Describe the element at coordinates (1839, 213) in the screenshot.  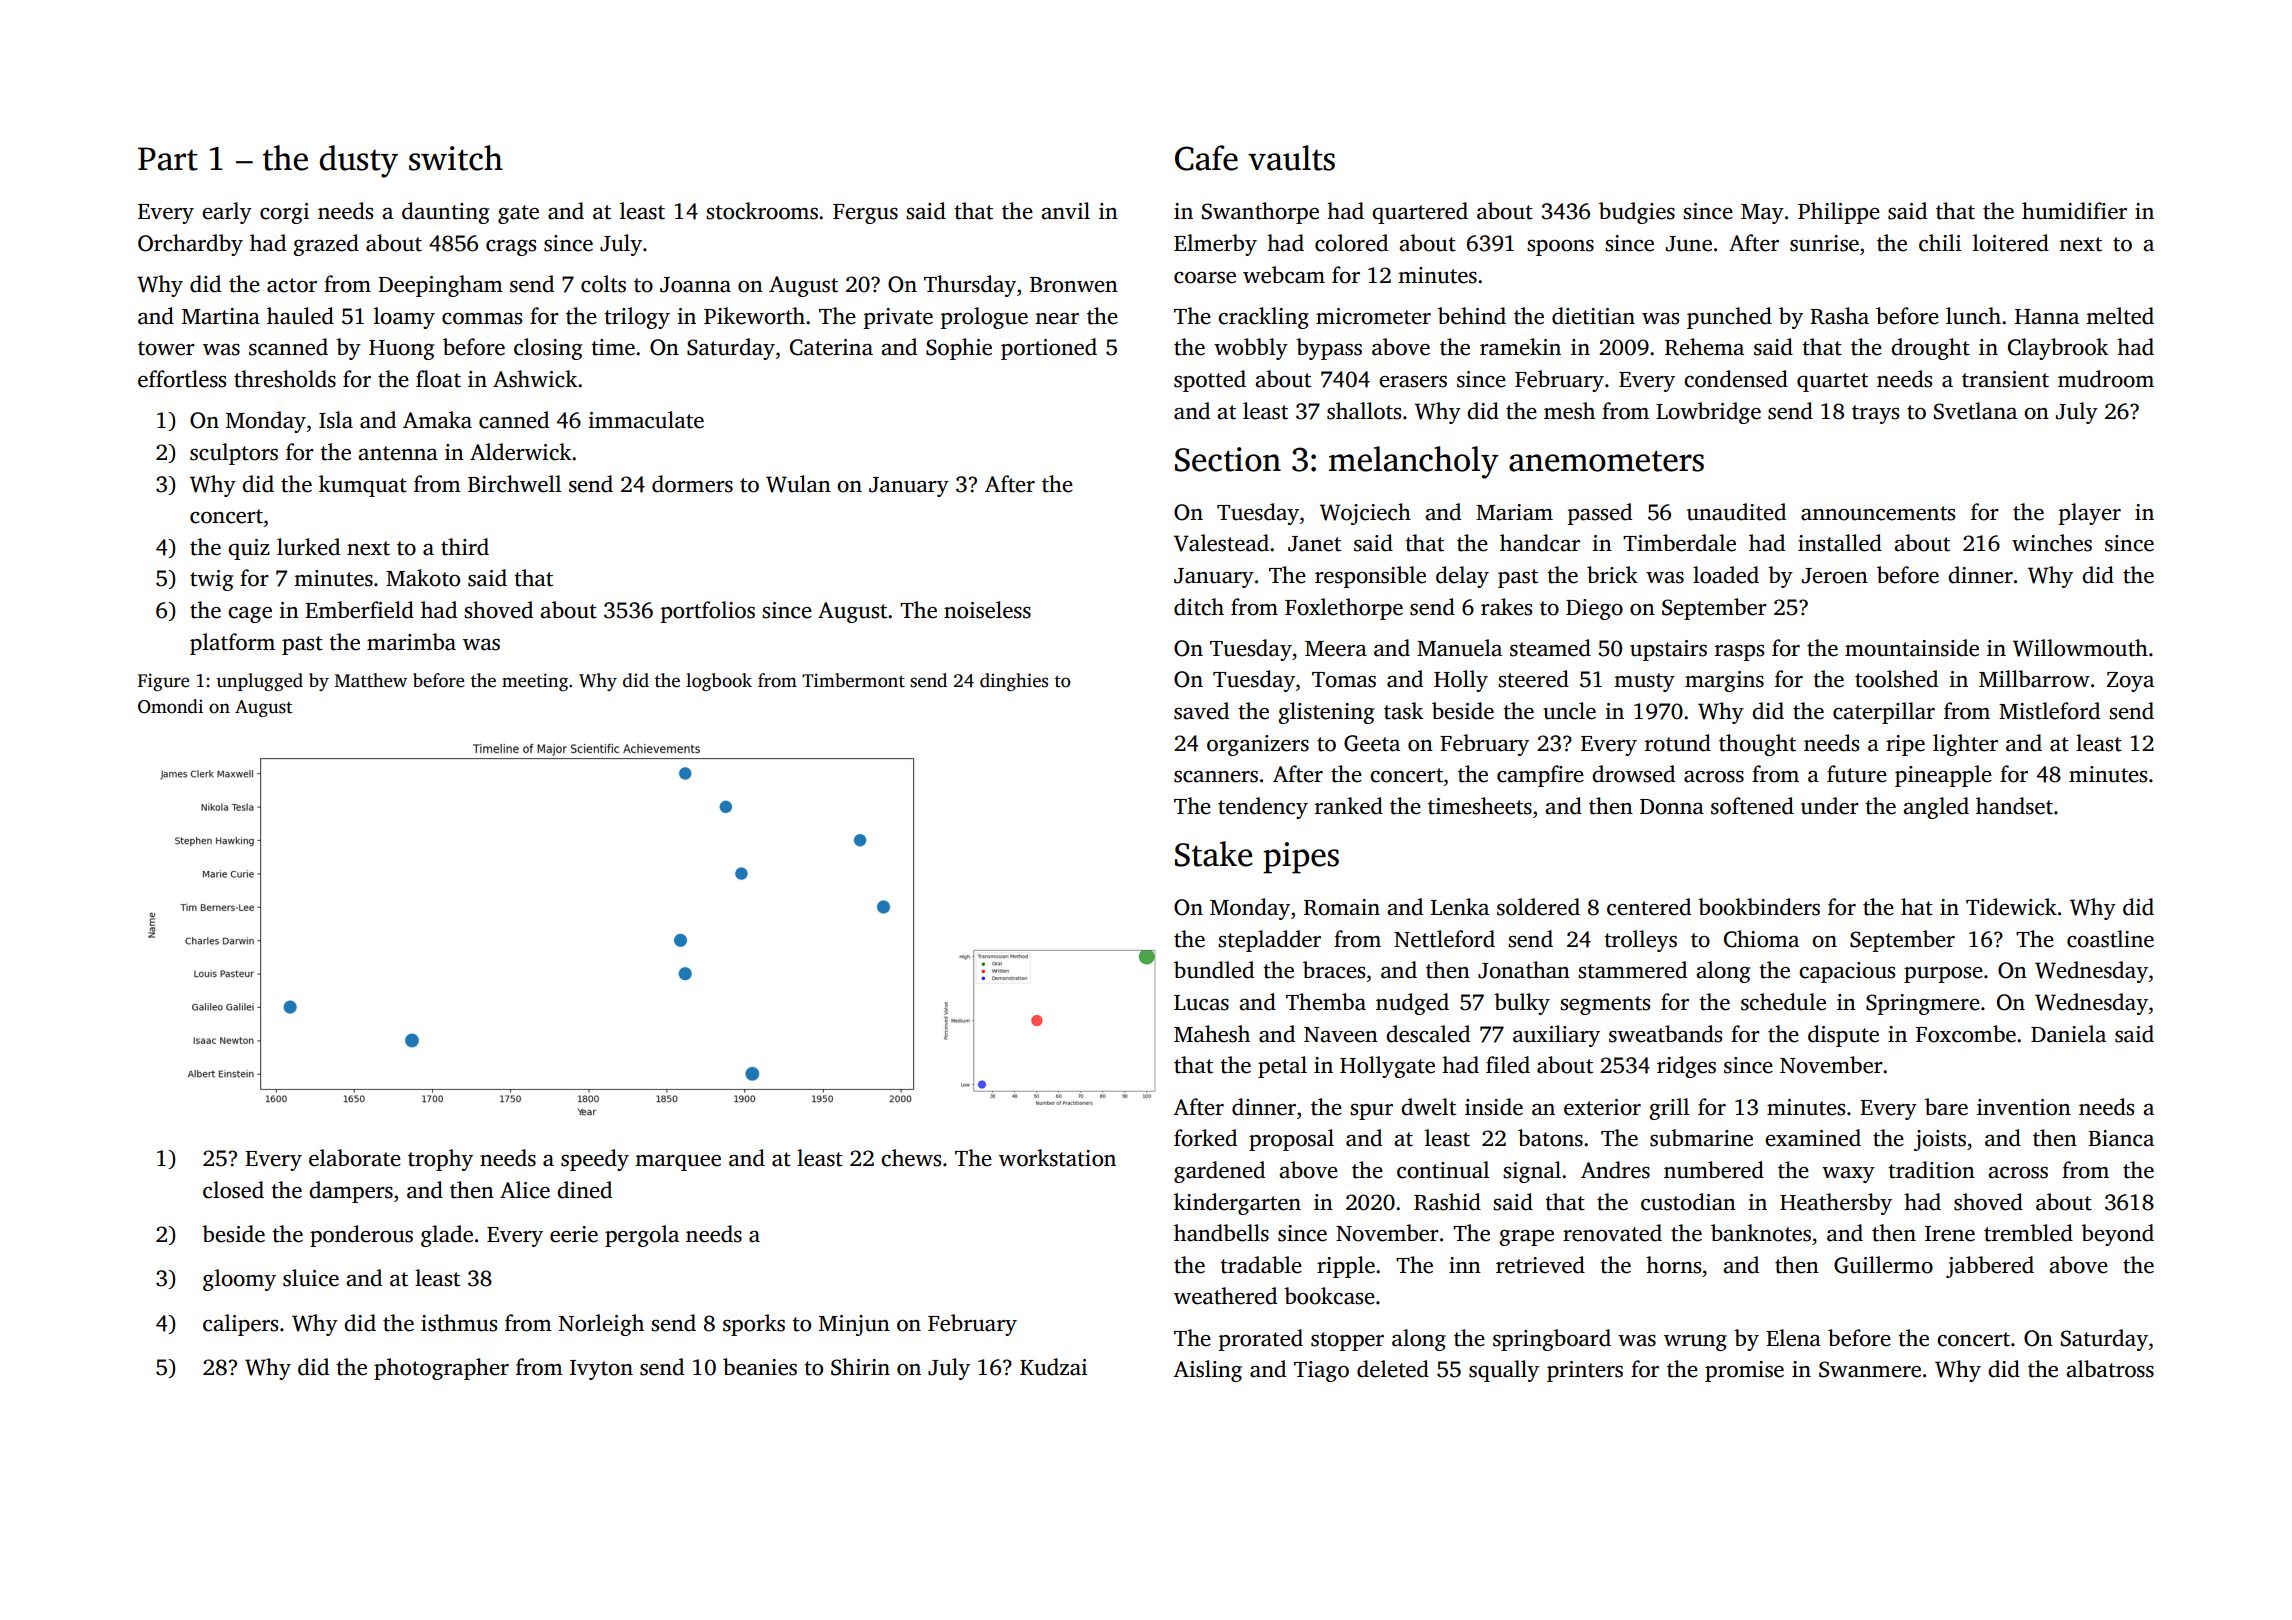
I see `Philippe` at that location.
